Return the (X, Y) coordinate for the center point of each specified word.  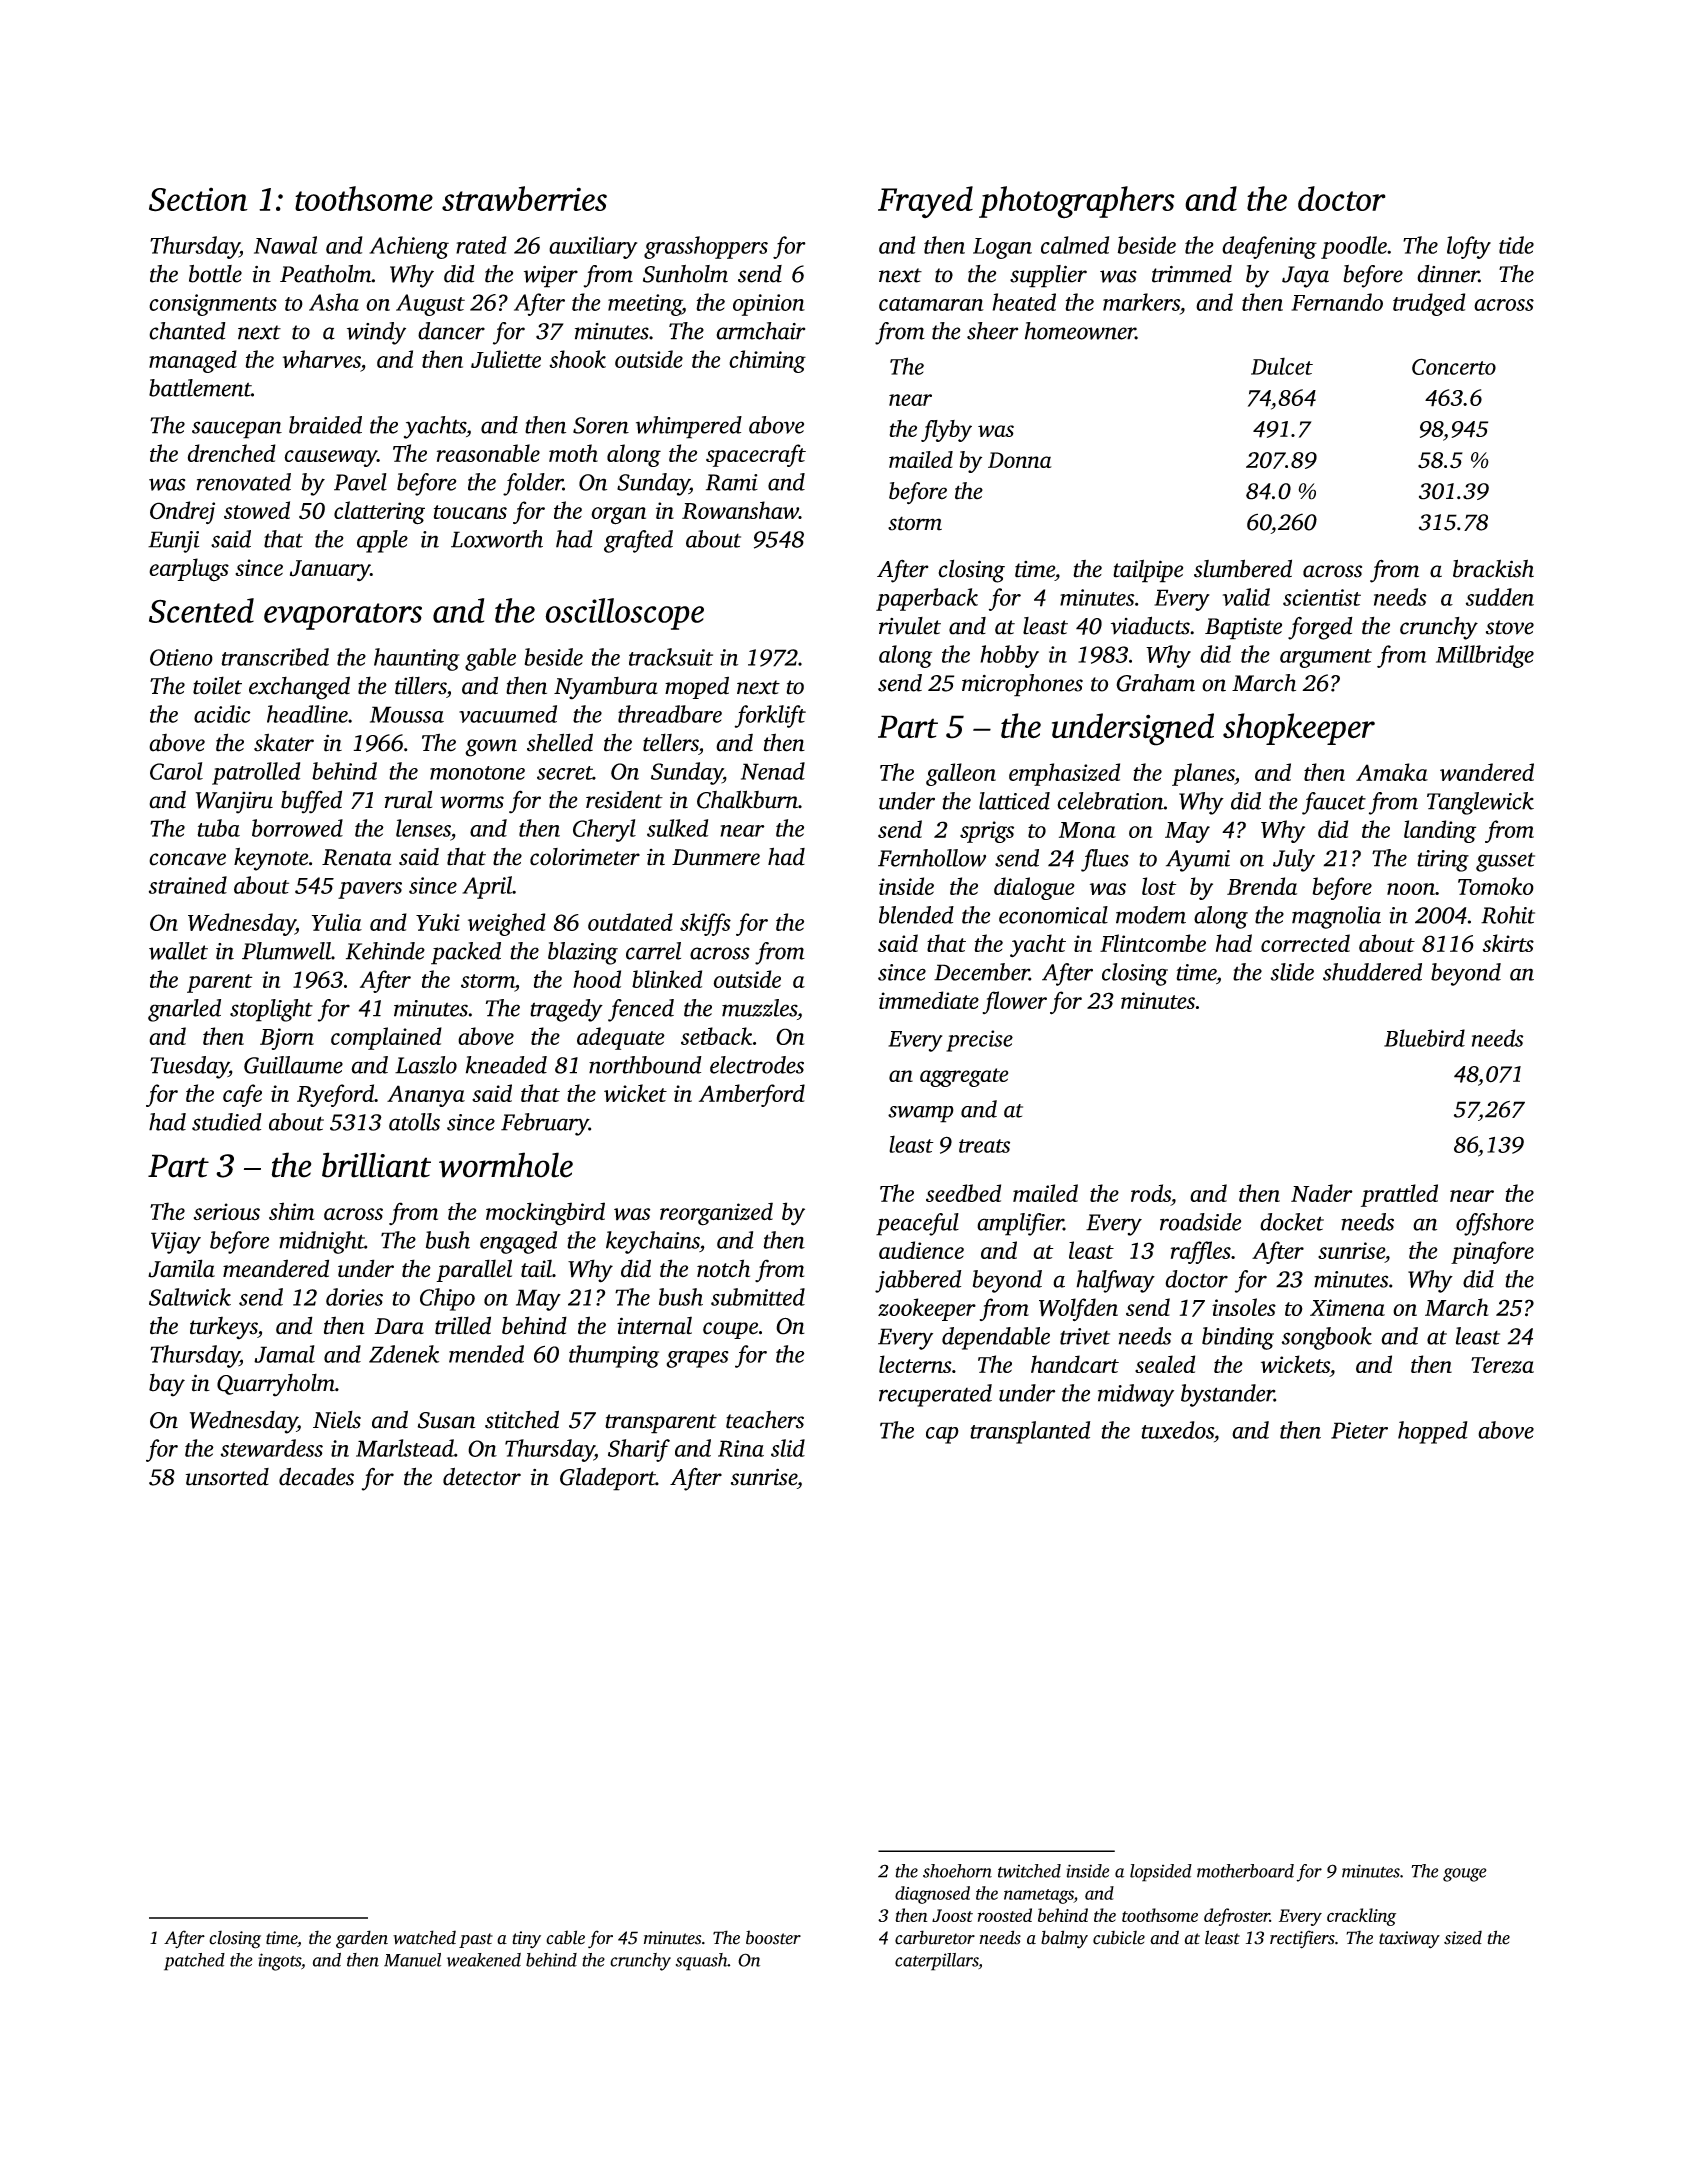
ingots (279, 1962)
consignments (213, 305)
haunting (417, 659)
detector (482, 1476)
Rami (732, 482)
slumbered (1243, 568)
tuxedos (1177, 1430)
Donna (1020, 460)
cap (942, 1435)
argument (1326, 658)
